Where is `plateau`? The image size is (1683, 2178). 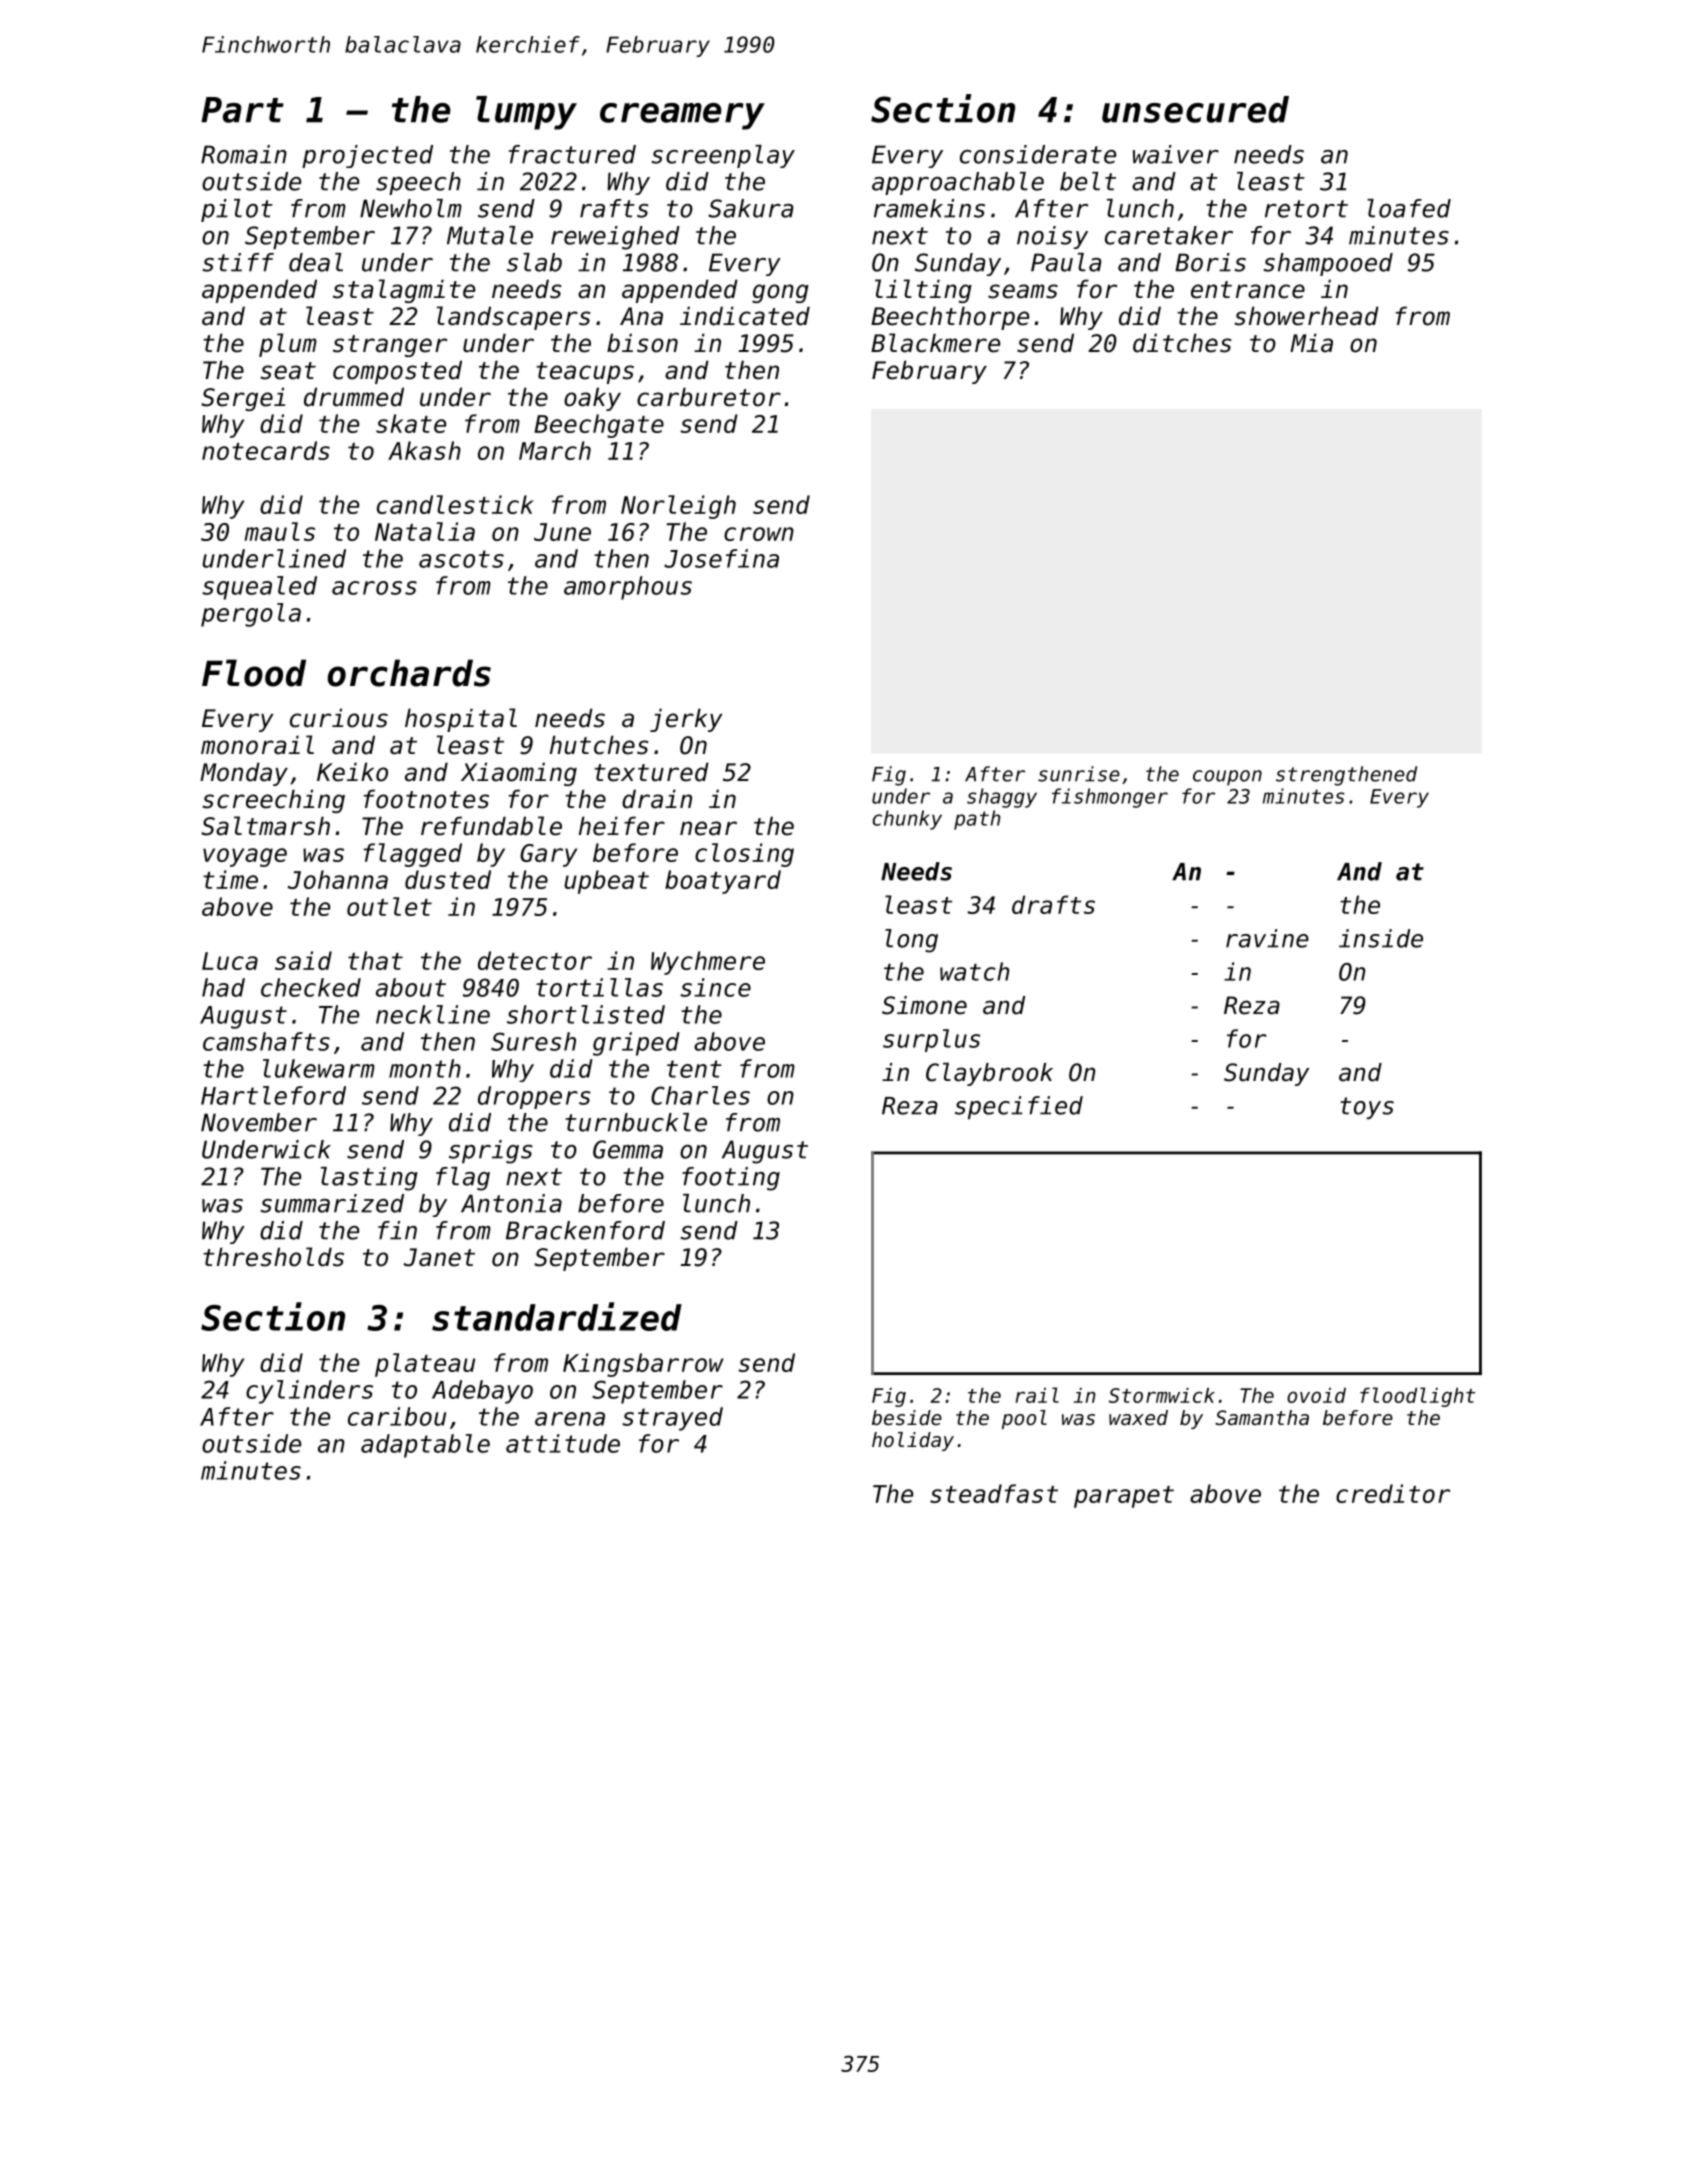
plateau is located at coordinates (425, 1365).
